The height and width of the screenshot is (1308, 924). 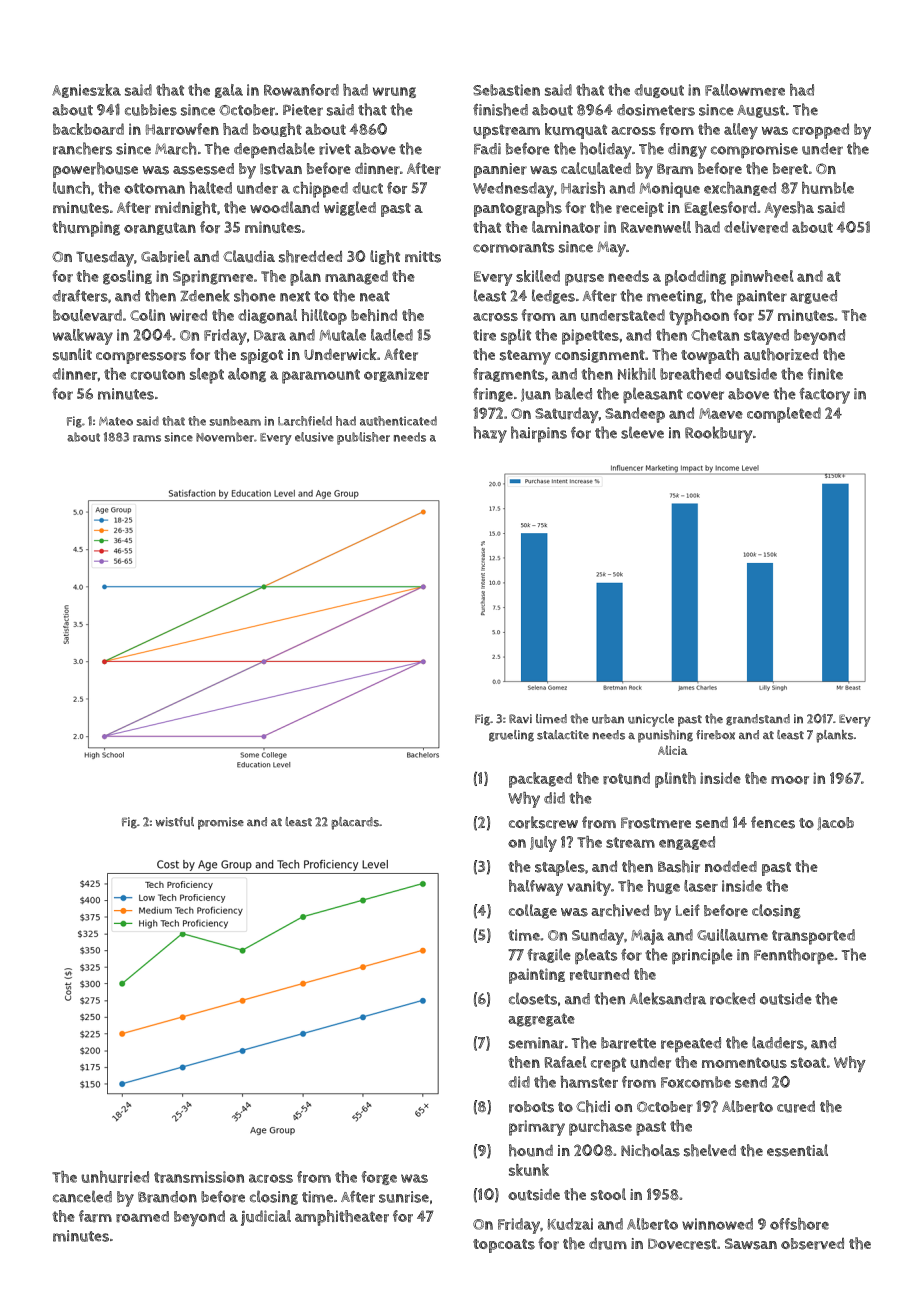 What do you see at coordinates (533, 911) in the screenshot?
I see `collage` at bounding box center [533, 911].
